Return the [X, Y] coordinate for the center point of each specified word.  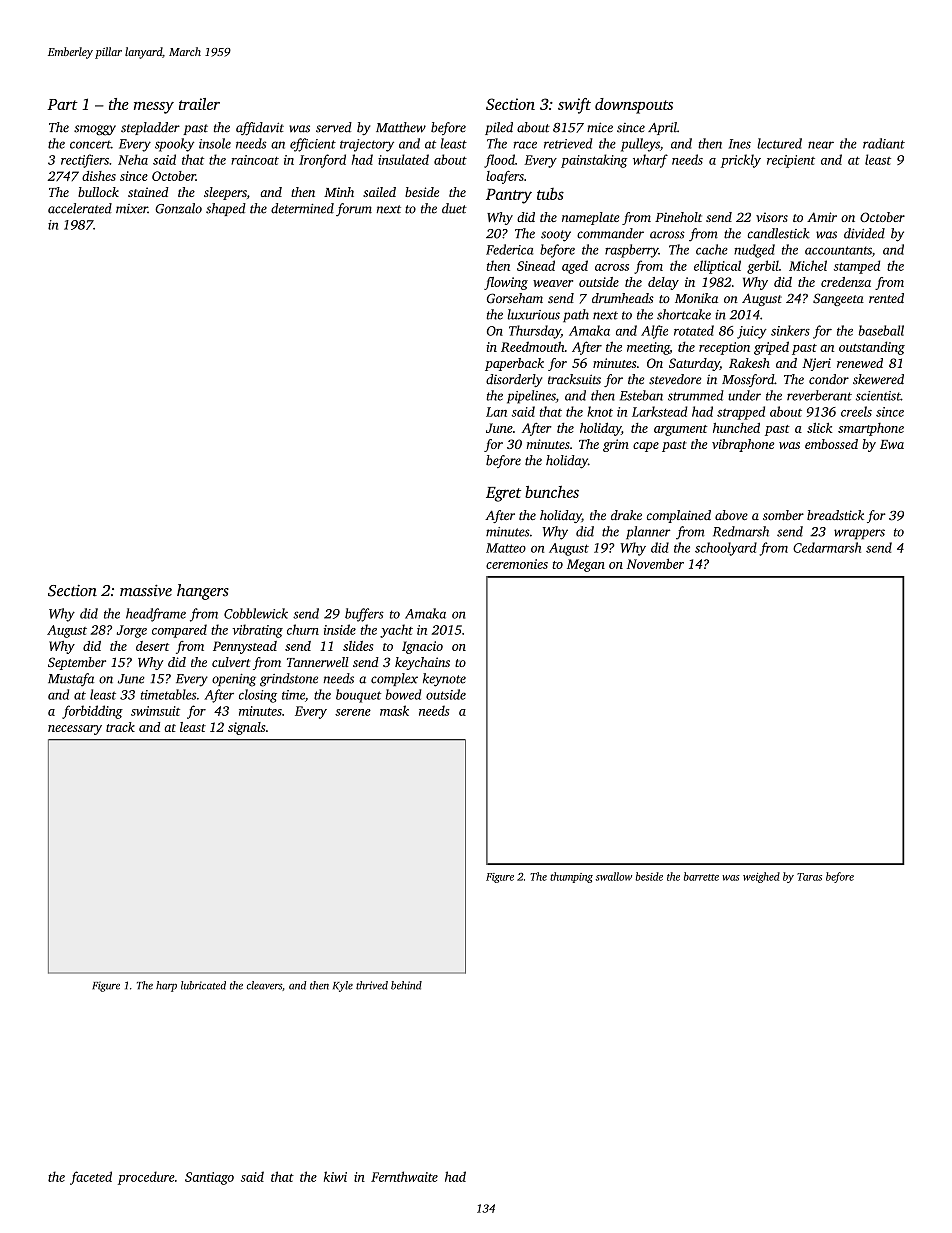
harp [166, 986]
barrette [701, 876]
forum [354, 209]
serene [353, 712]
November [655, 563]
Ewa [892, 444]
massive [146, 590]
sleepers [225, 193]
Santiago [209, 1178]
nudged [754, 251]
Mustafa [71, 680]
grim [616, 445]
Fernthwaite [404, 1176]
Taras [809, 877]
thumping [571, 877]
